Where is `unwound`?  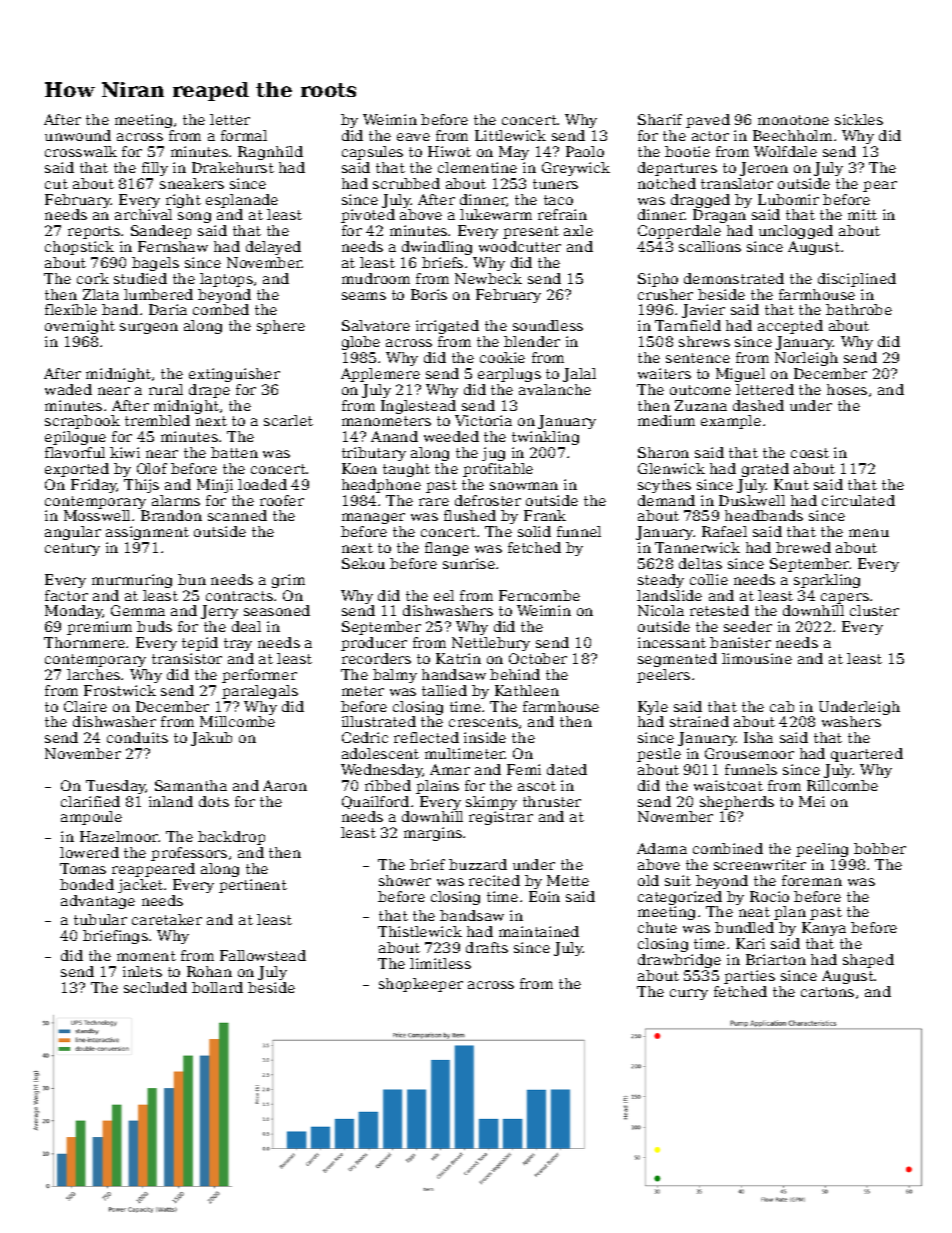 unwound is located at coordinates (78, 135).
